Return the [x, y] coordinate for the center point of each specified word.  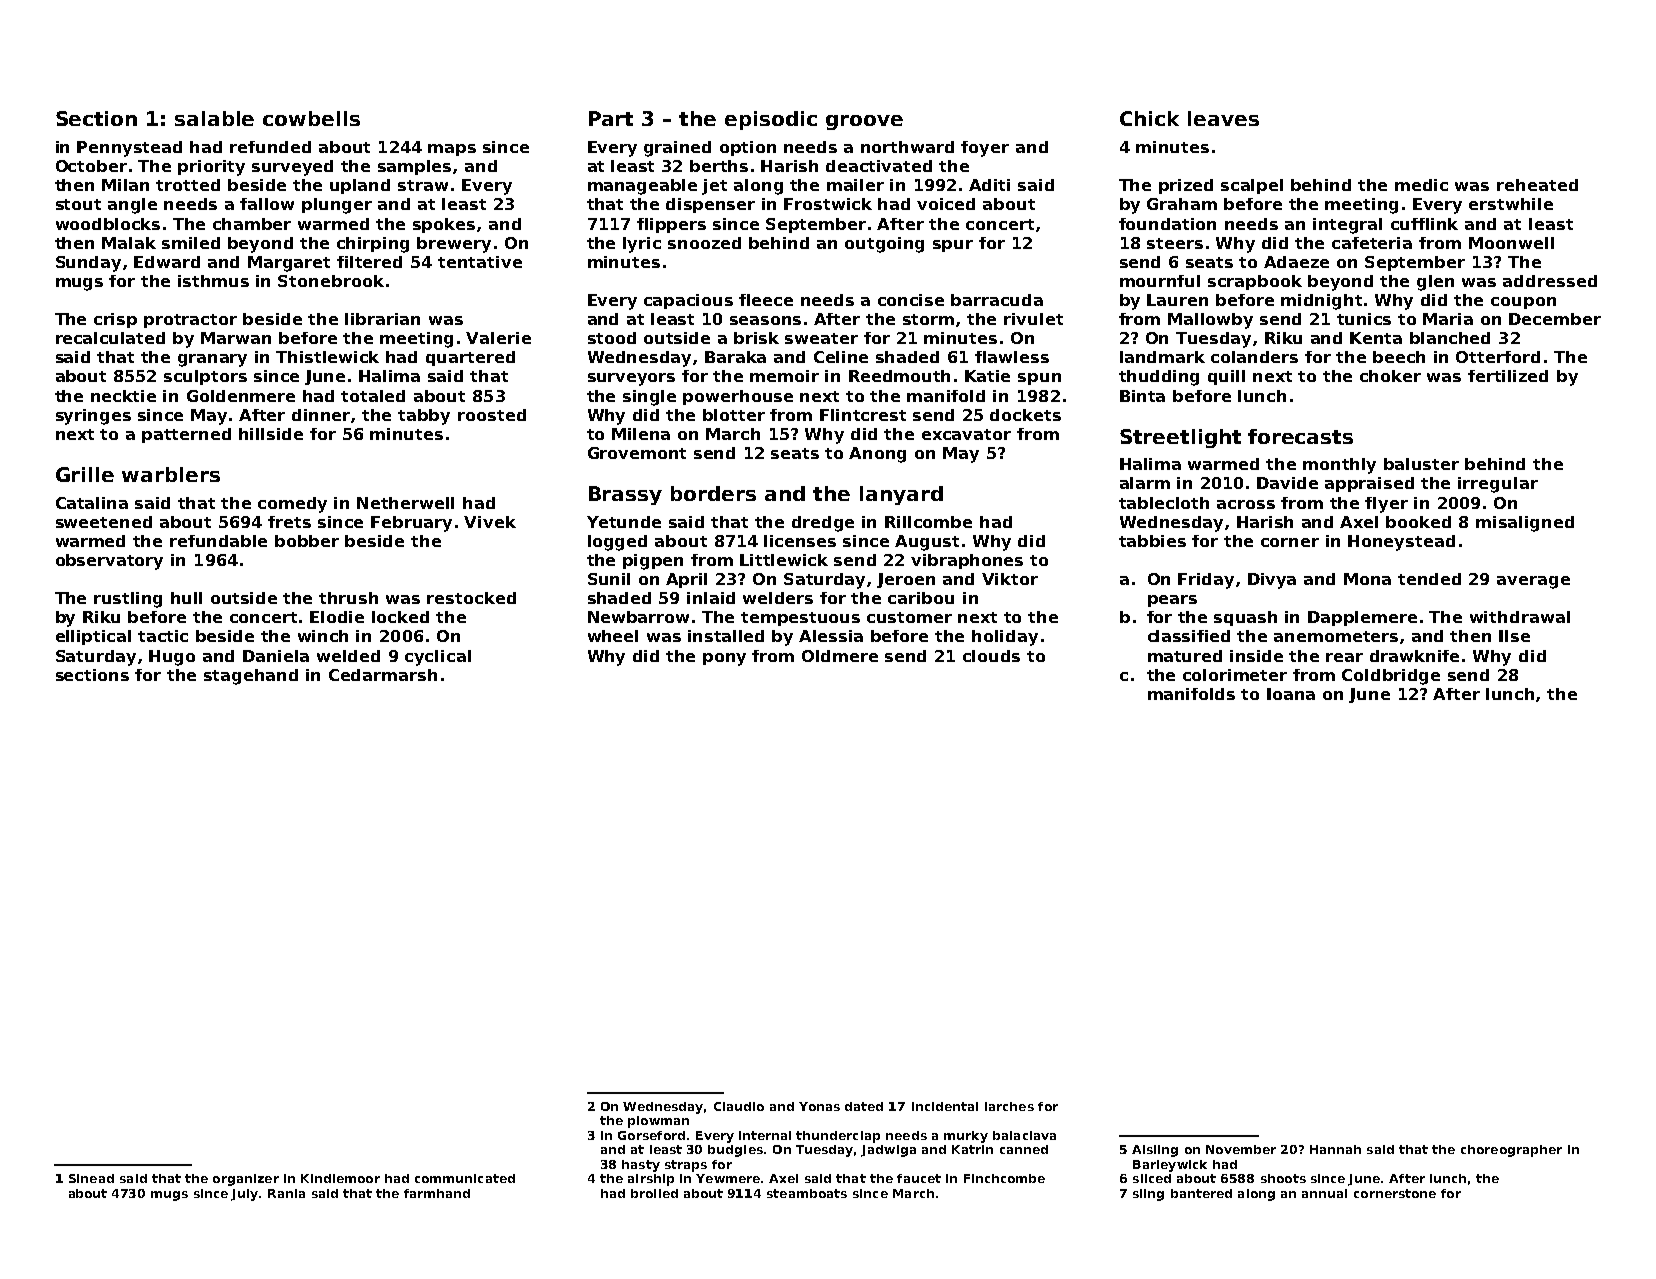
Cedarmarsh [383, 675]
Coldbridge [1391, 677]
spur [953, 246]
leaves [1223, 118]
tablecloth [1164, 503]
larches [1009, 1106]
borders [713, 493]
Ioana [1291, 694]
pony [724, 659]
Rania [286, 1193]
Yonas [819, 1106]
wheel [613, 636]
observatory [109, 562]
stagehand [251, 677]
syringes [93, 417]
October [91, 166]
